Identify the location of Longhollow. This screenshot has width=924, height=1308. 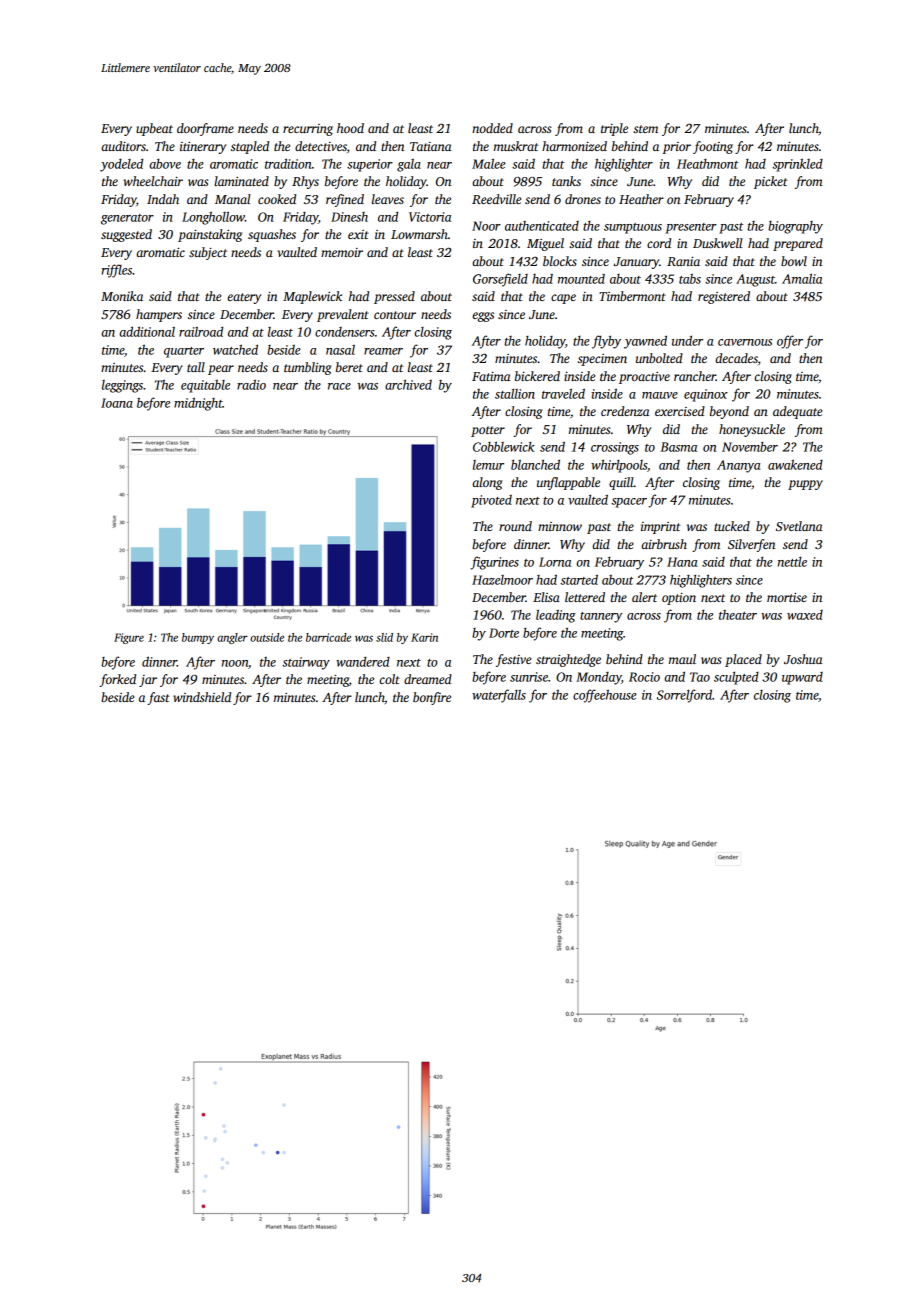
(213, 218).
